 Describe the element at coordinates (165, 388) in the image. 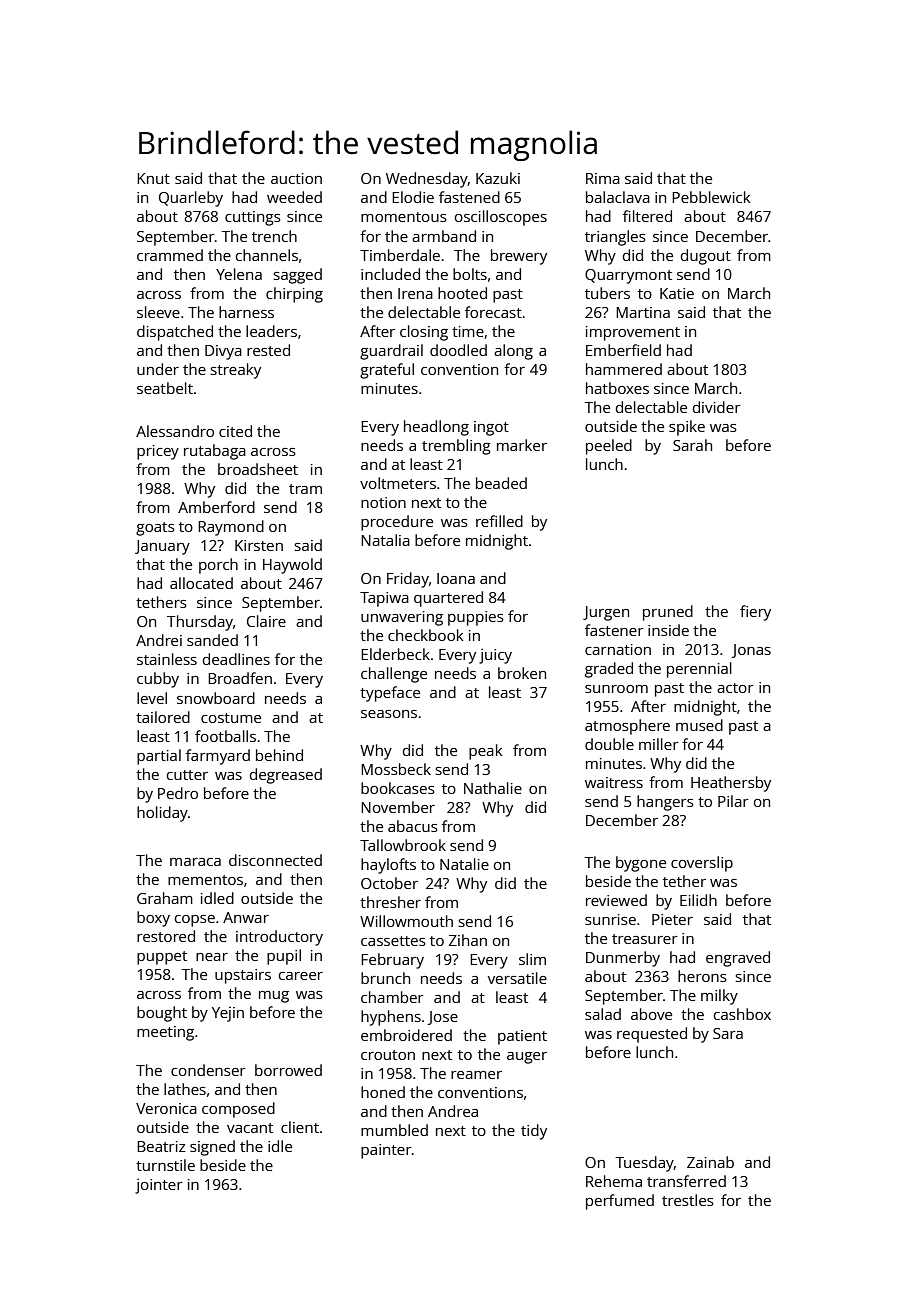

I see `seatbelt` at that location.
